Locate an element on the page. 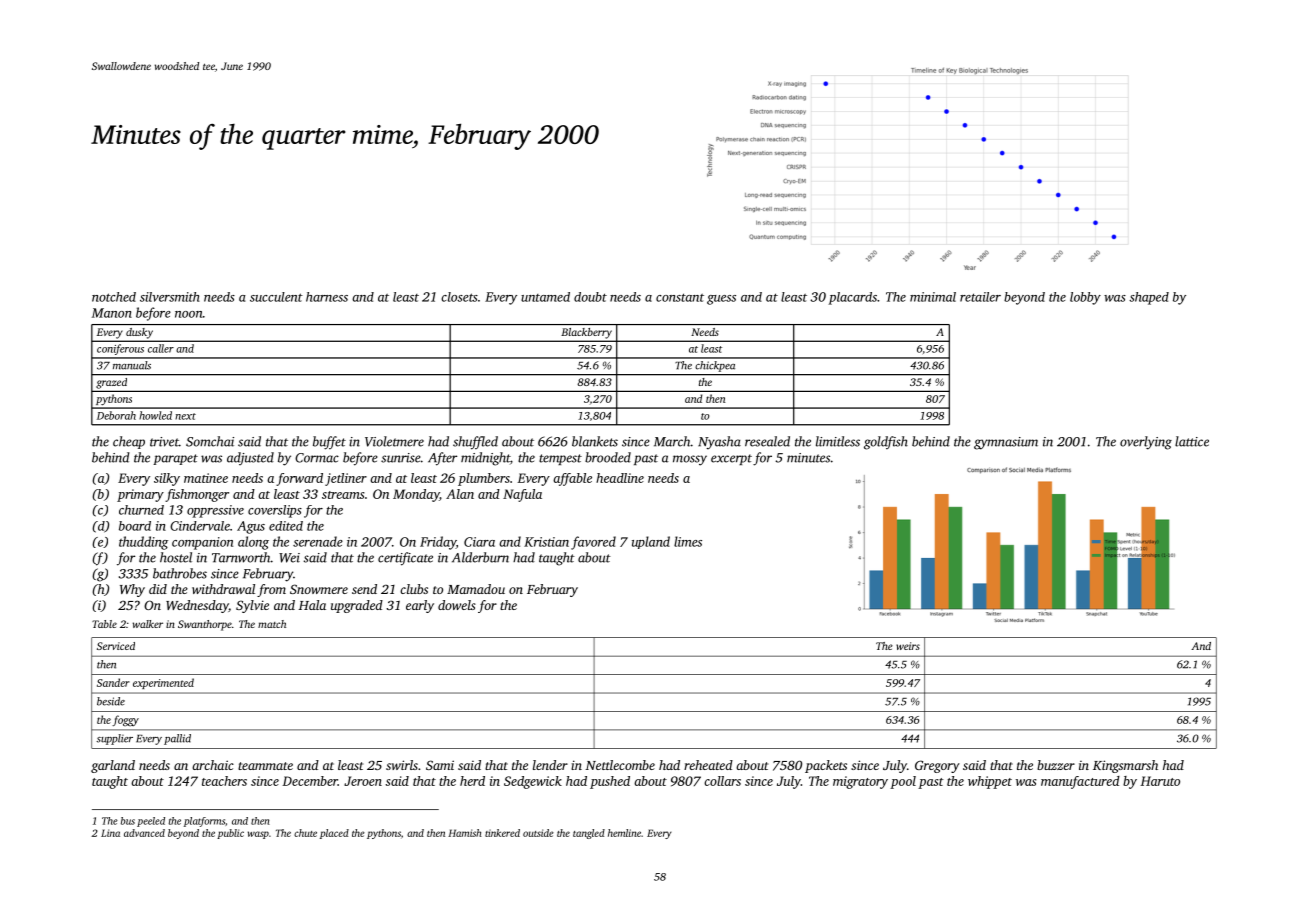 Image resolution: width=1308 pixels, height=924 pixels. limes is located at coordinates (688, 541).
